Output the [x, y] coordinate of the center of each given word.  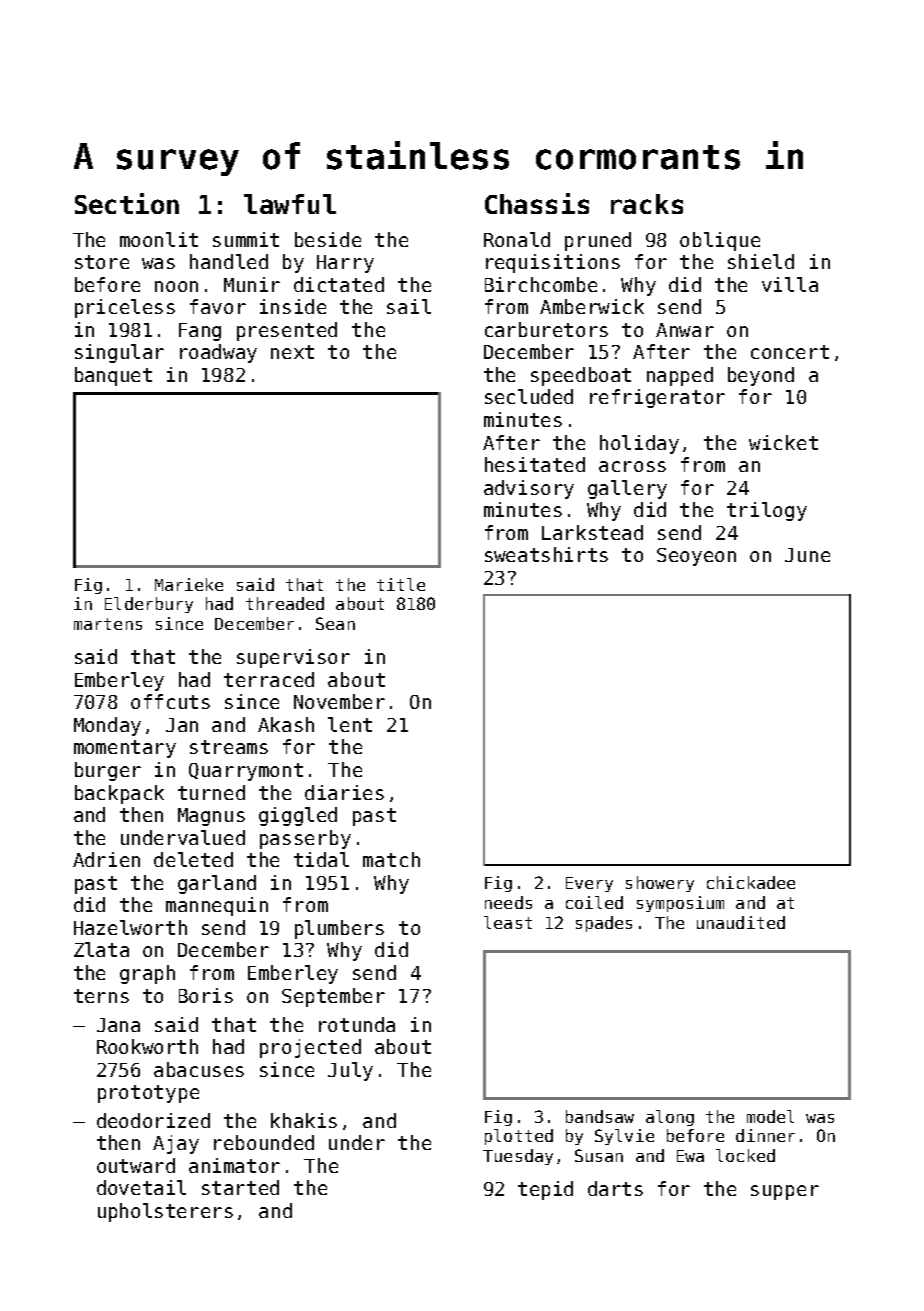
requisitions [553, 263]
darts [615, 1188]
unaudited [741, 922]
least [508, 922]
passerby [305, 839]
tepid [545, 1190]
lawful [290, 204]
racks [647, 204]
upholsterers [165, 1212]
